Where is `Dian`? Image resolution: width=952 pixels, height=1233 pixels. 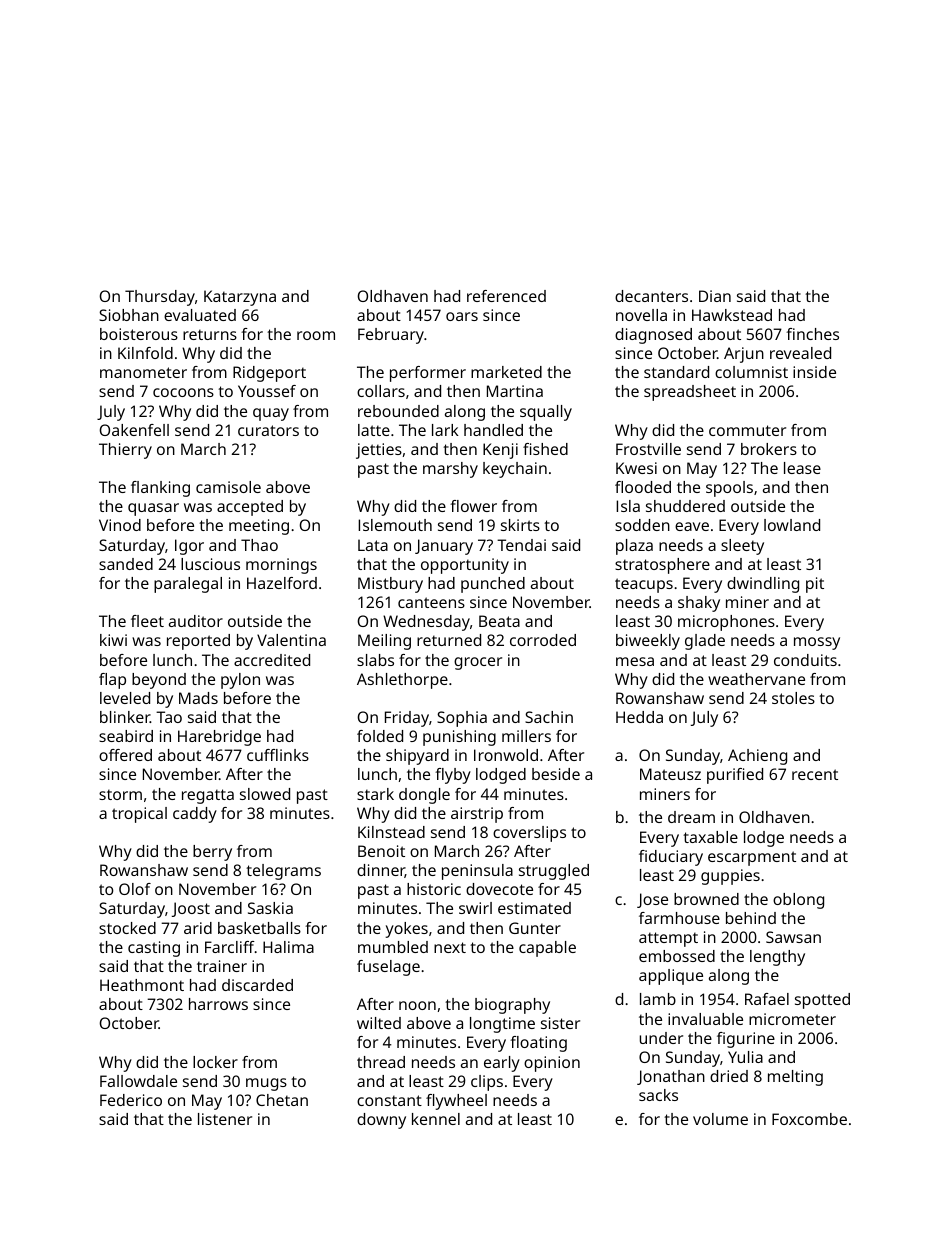 Dian is located at coordinates (715, 296).
